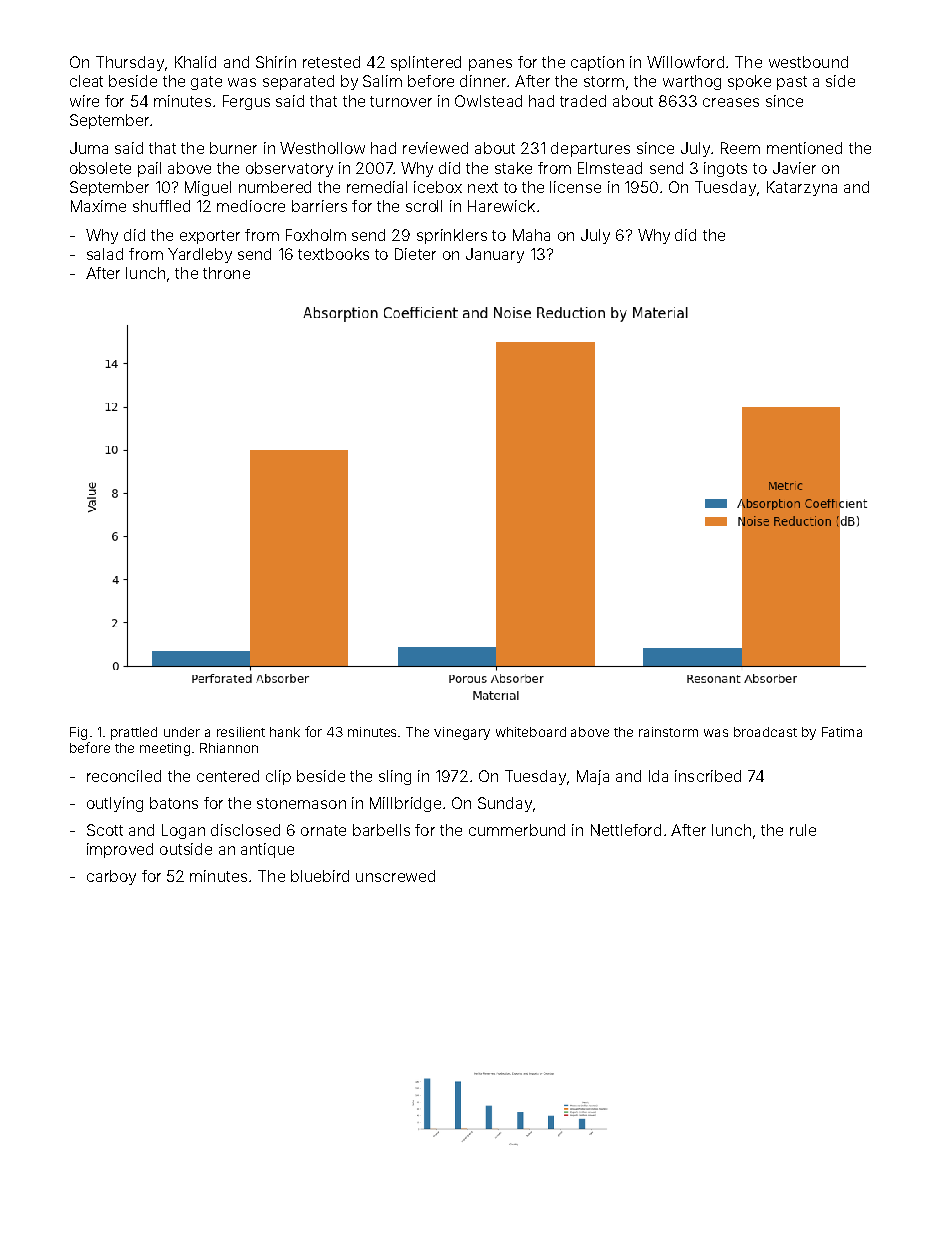 The width and height of the image is (952, 1233). Describe the element at coordinates (490, 65) in the image. I see `panes` at that location.
